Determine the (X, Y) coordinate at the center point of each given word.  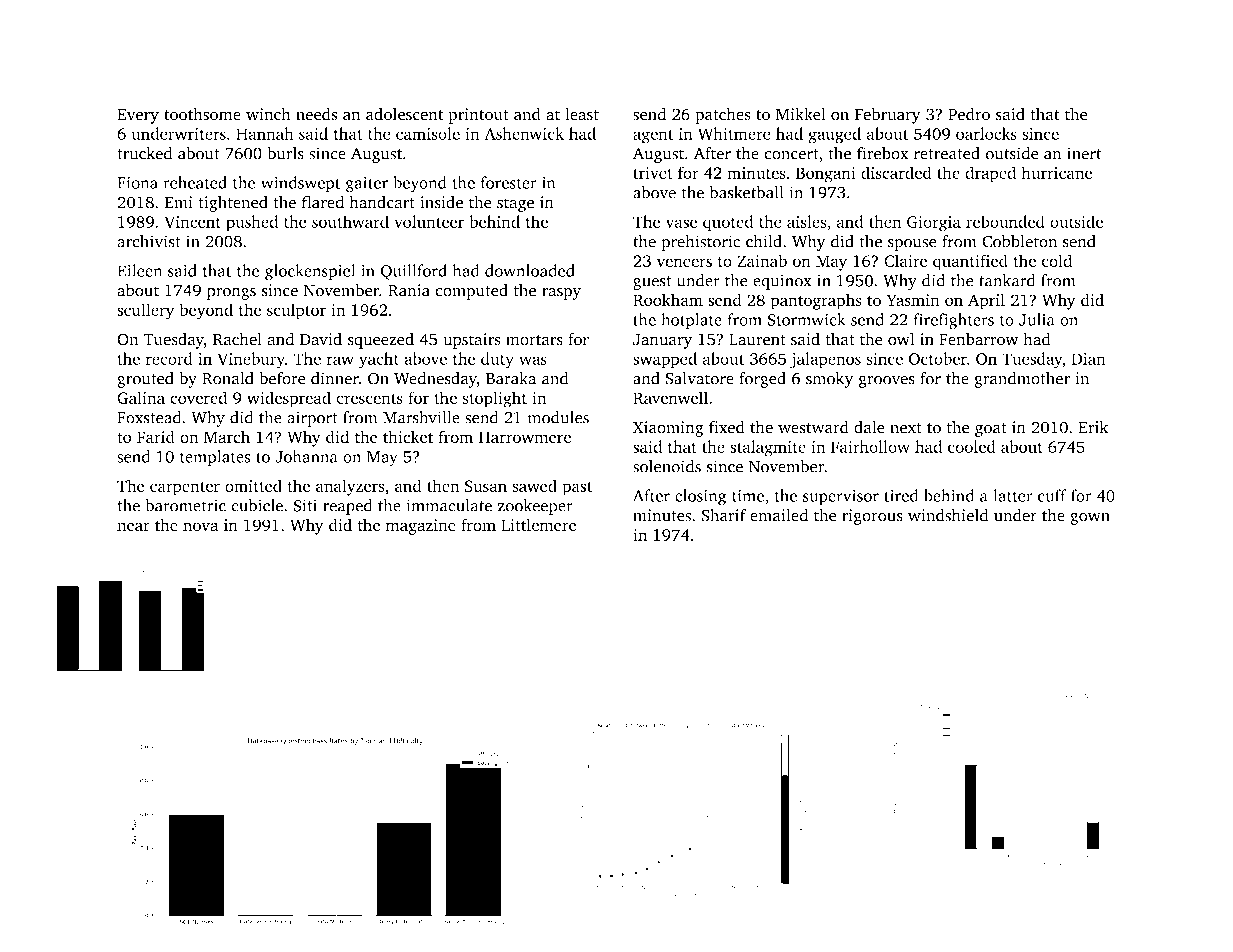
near (133, 526)
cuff (1052, 495)
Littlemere (538, 525)
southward (350, 221)
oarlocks (986, 133)
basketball (746, 192)
